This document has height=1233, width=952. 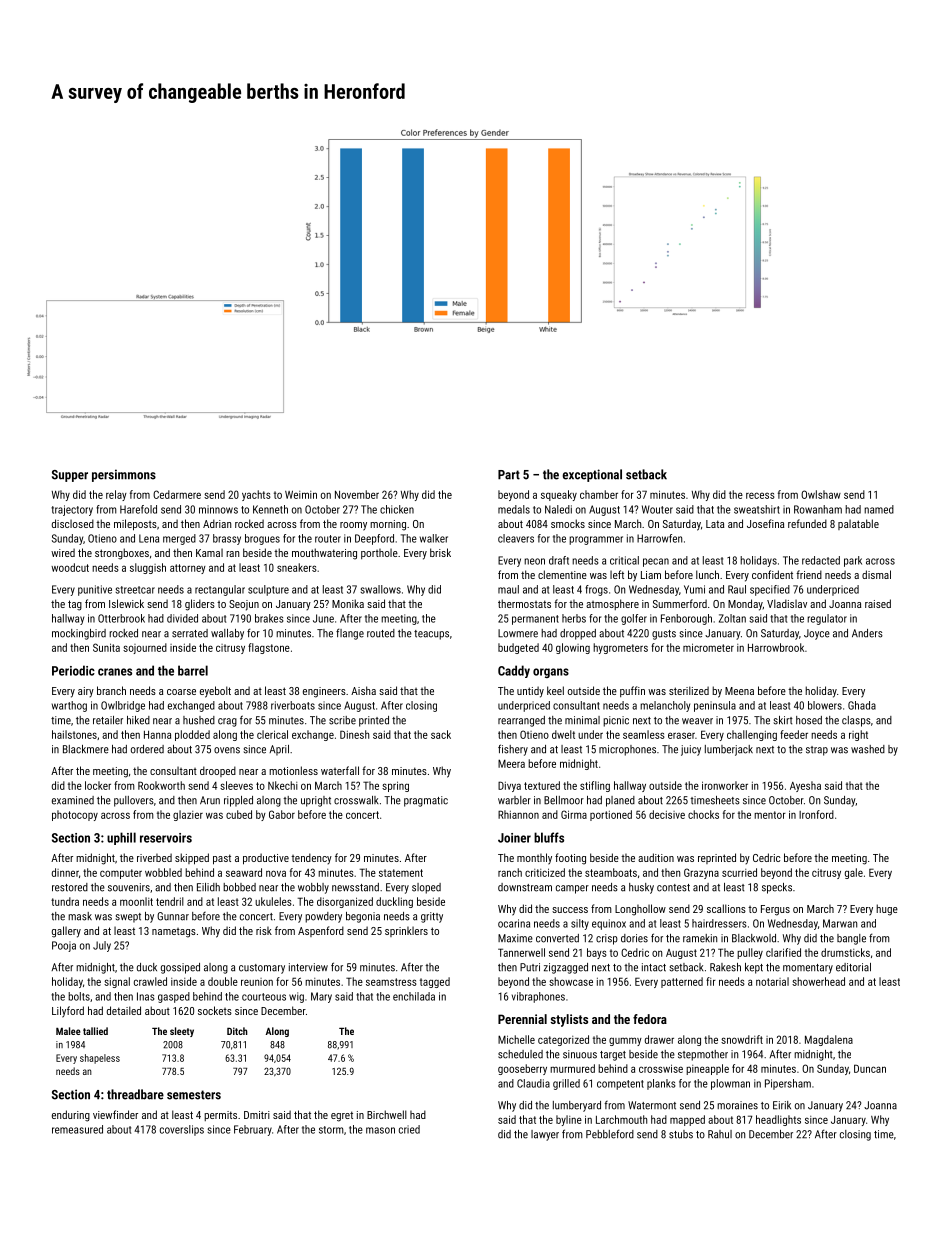 What do you see at coordinates (190, 633) in the document?
I see `serrated` at bounding box center [190, 633].
